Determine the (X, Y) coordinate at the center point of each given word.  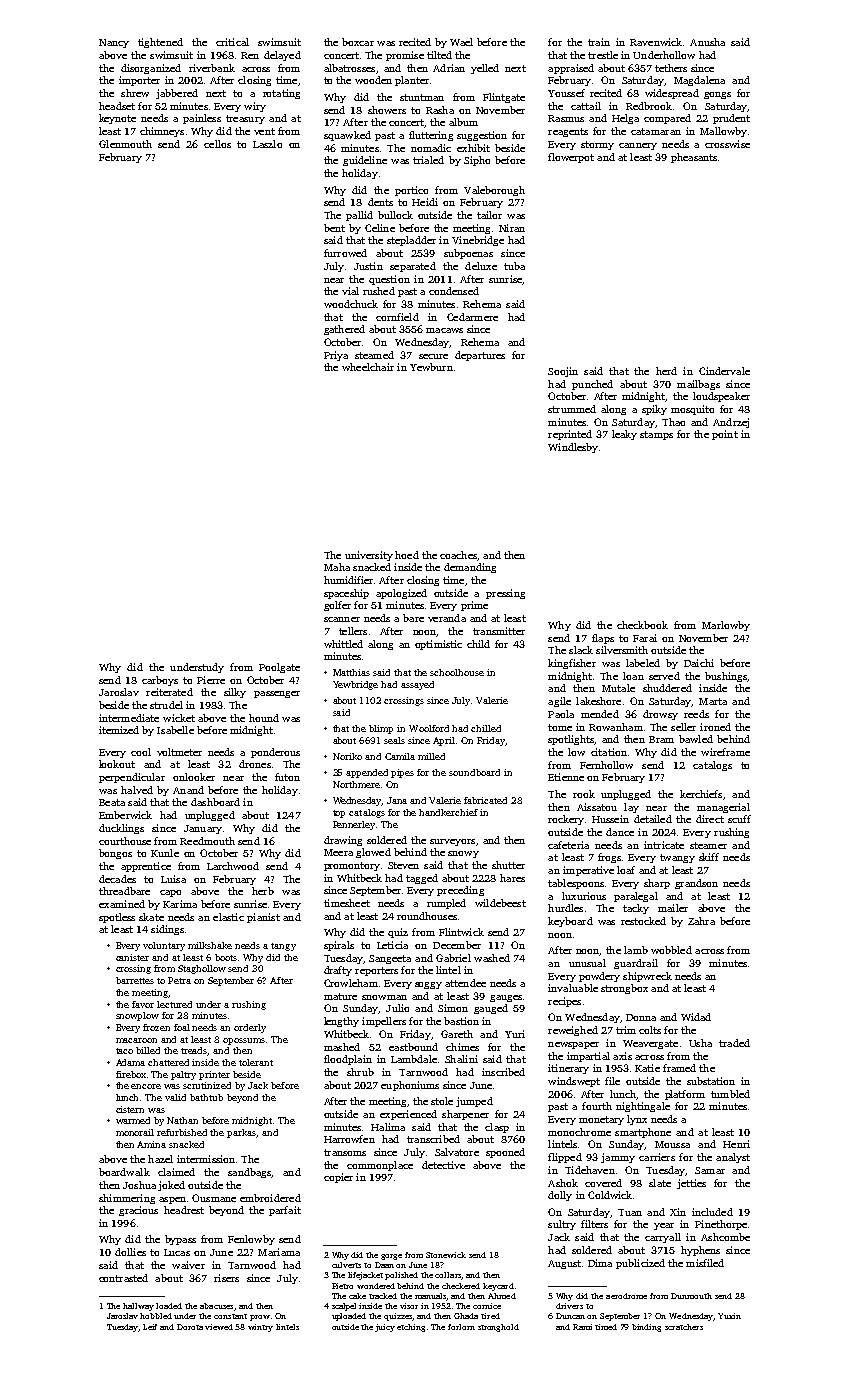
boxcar (358, 42)
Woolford (429, 728)
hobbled (156, 1316)
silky (235, 693)
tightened (160, 43)
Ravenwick (656, 42)
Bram (661, 739)
